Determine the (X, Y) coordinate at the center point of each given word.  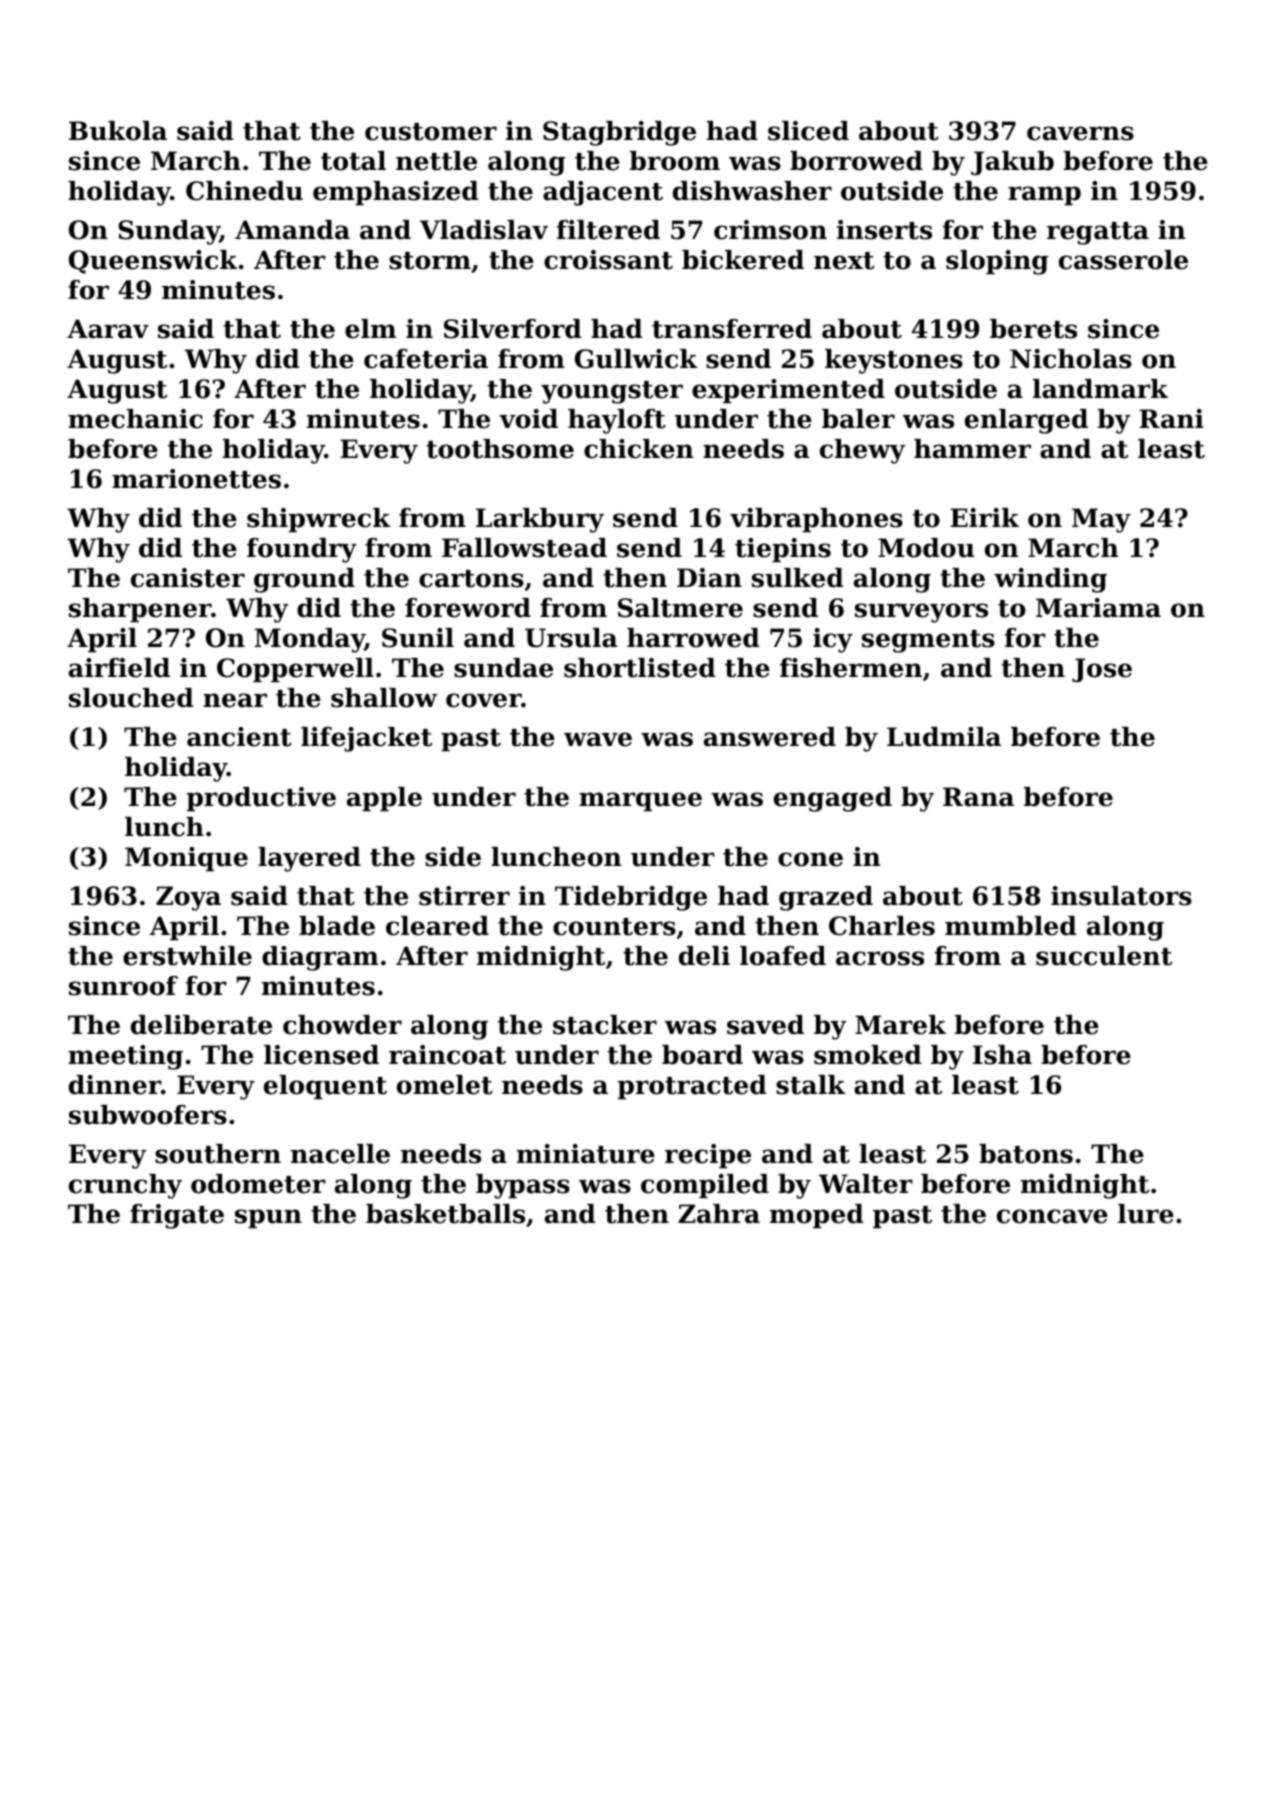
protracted (692, 1087)
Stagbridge (619, 133)
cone (810, 859)
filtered (608, 230)
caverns (1080, 133)
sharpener (140, 610)
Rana (978, 797)
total (353, 161)
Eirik (984, 517)
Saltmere (680, 608)
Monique (186, 859)
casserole (1123, 260)
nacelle (340, 1154)
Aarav (108, 329)
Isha (1002, 1055)
